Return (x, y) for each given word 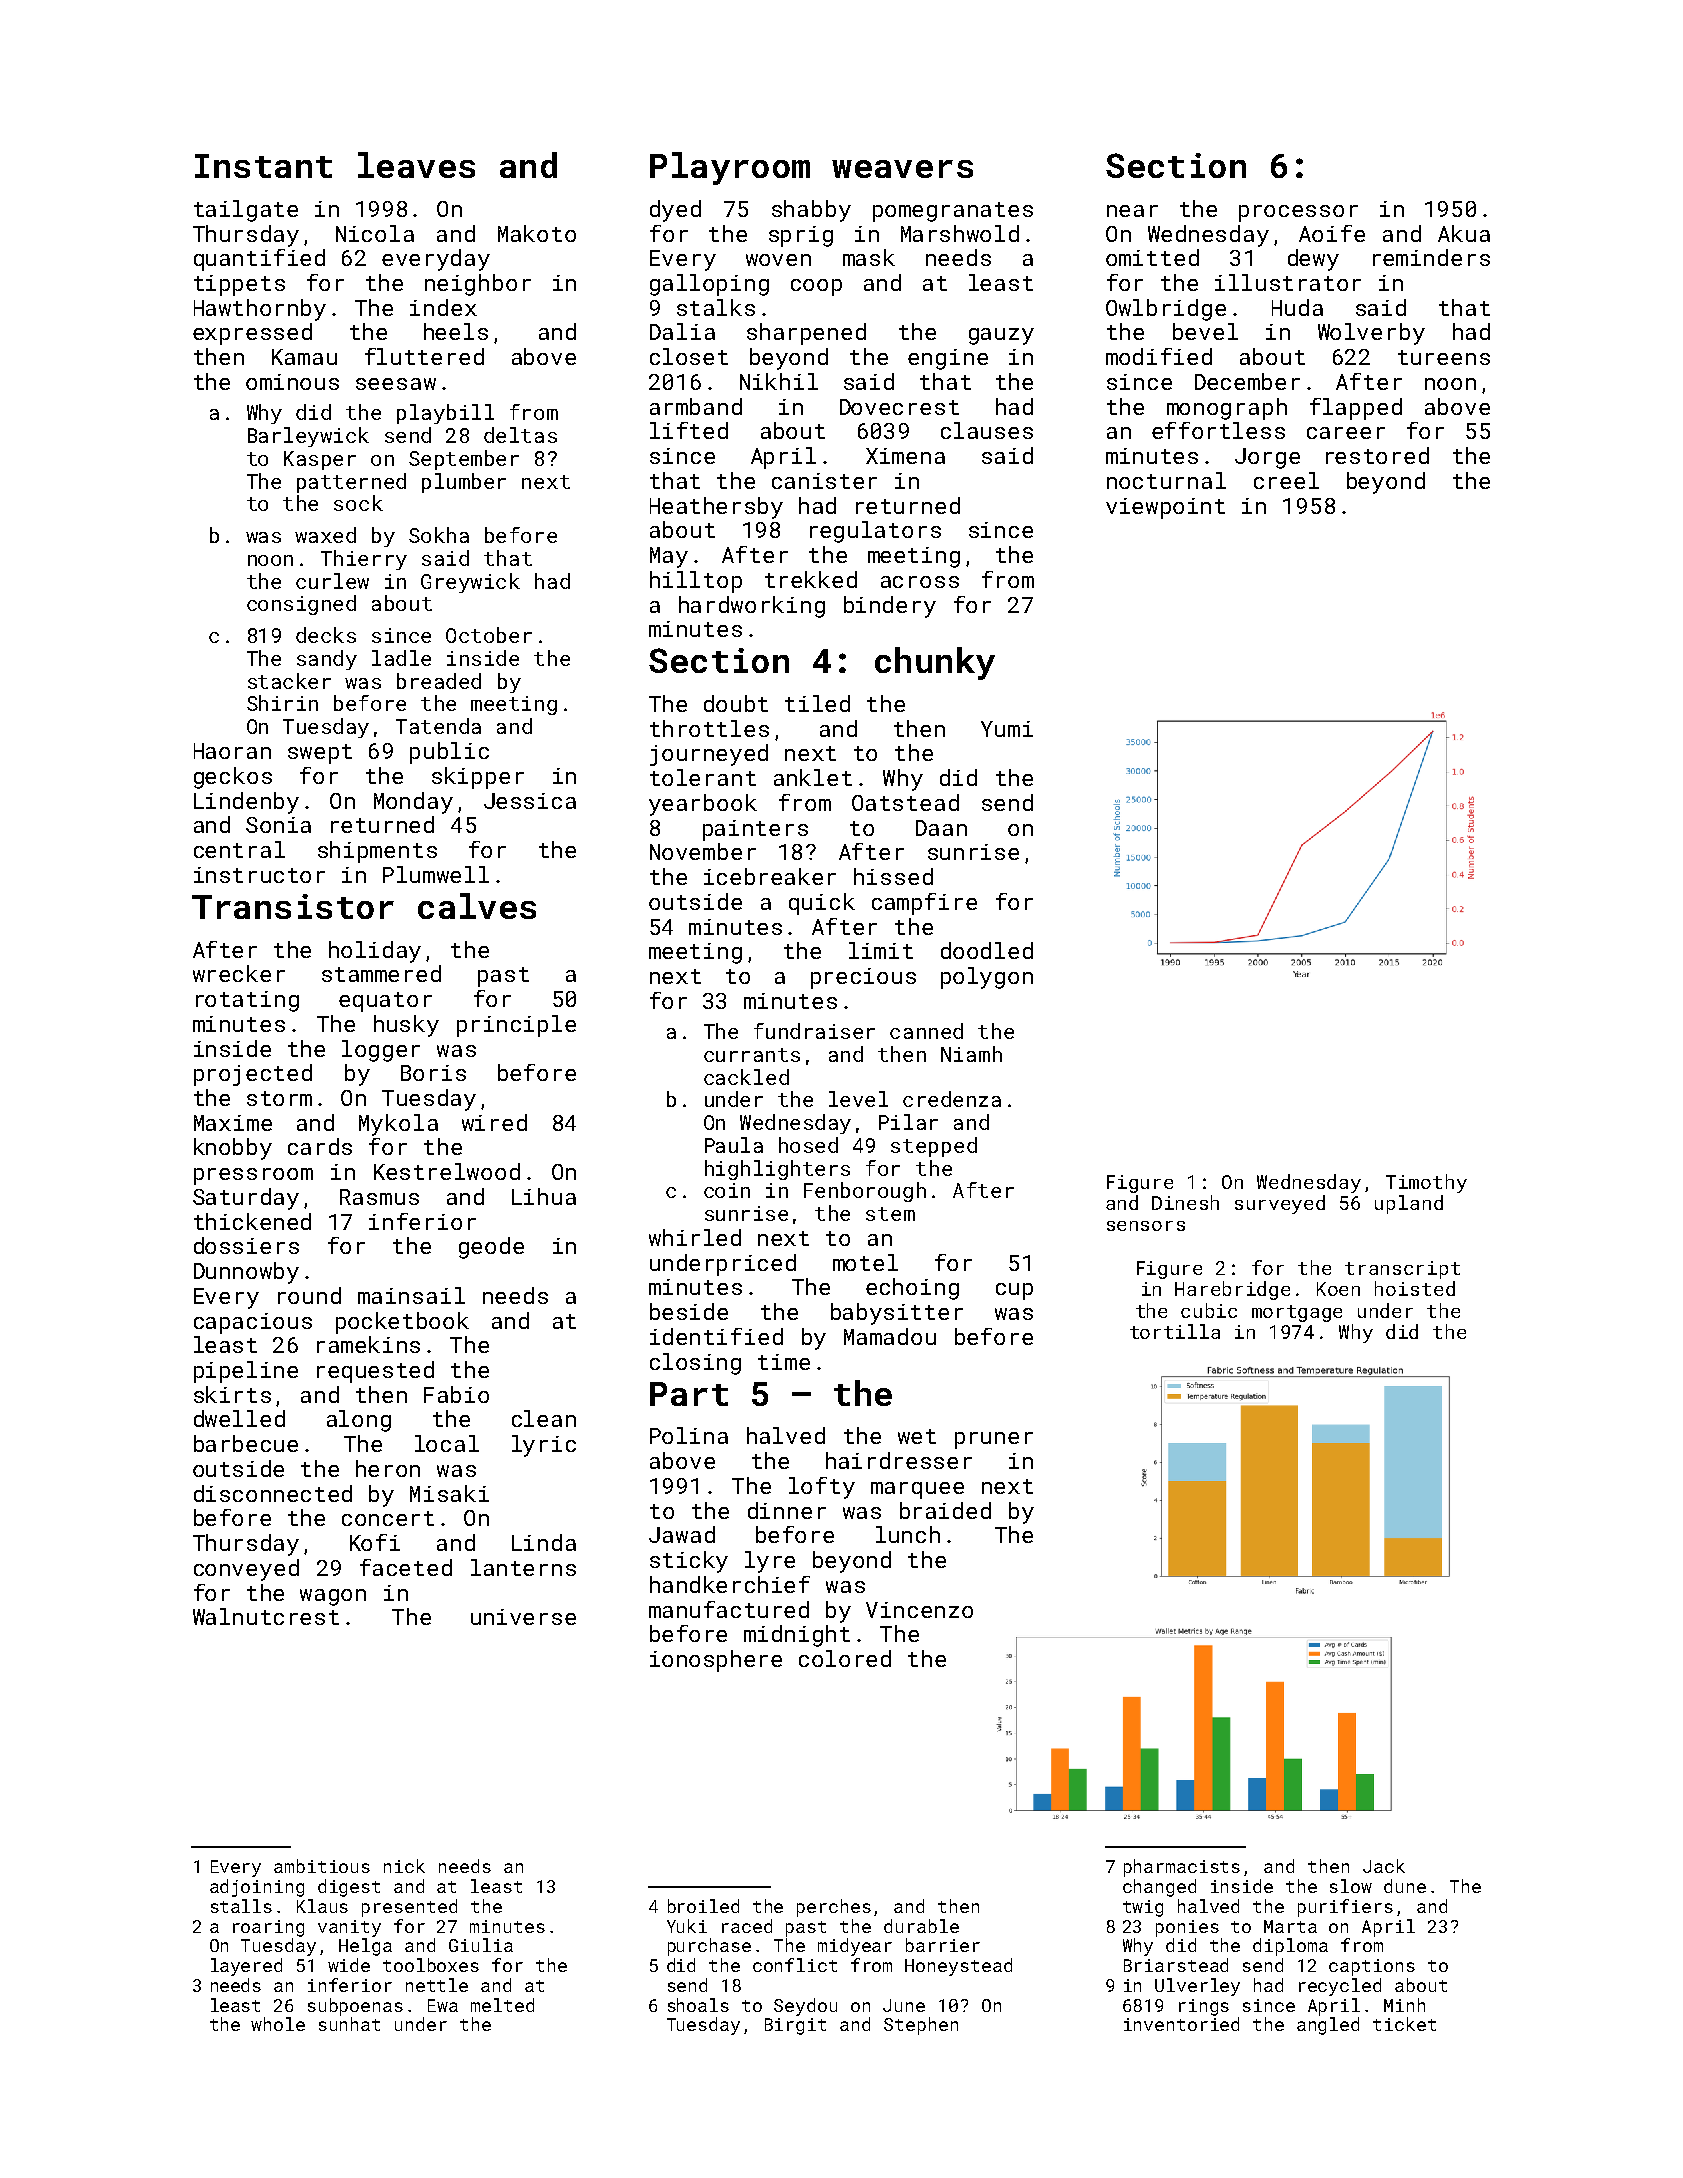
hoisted (1415, 1288)
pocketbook (402, 1323)
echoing (912, 1289)
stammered (381, 973)
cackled (746, 1077)
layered (246, 1967)
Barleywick (308, 437)
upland (1409, 1204)
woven (778, 260)
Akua (1464, 233)
